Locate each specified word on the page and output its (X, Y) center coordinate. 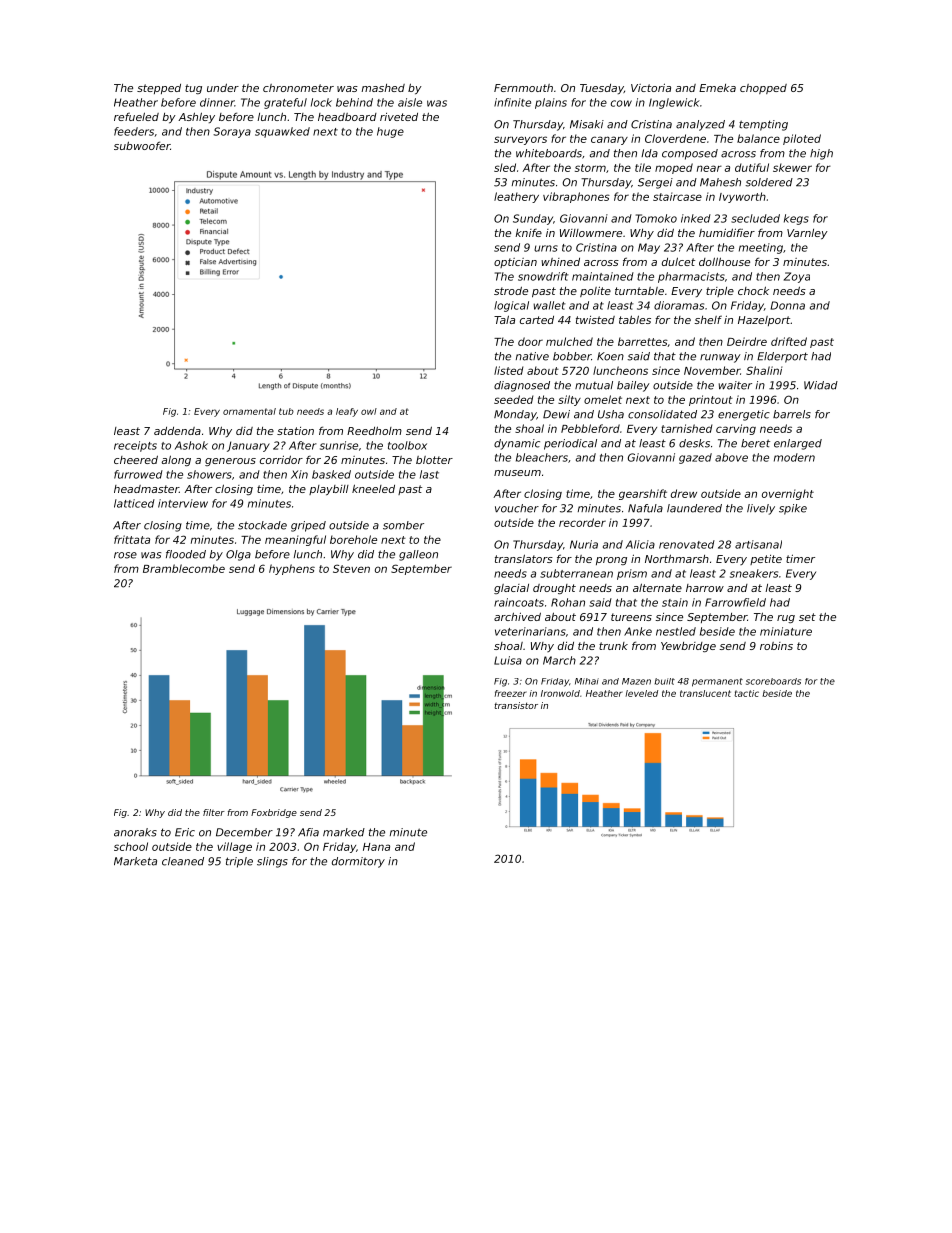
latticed (134, 503)
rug (786, 619)
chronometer (298, 88)
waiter (735, 385)
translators (524, 558)
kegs (796, 219)
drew (684, 493)
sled (505, 167)
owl (369, 411)
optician (515, 263)
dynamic (517, 444)
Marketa (135, 861)
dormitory (358, 862)
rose (125, 555)
